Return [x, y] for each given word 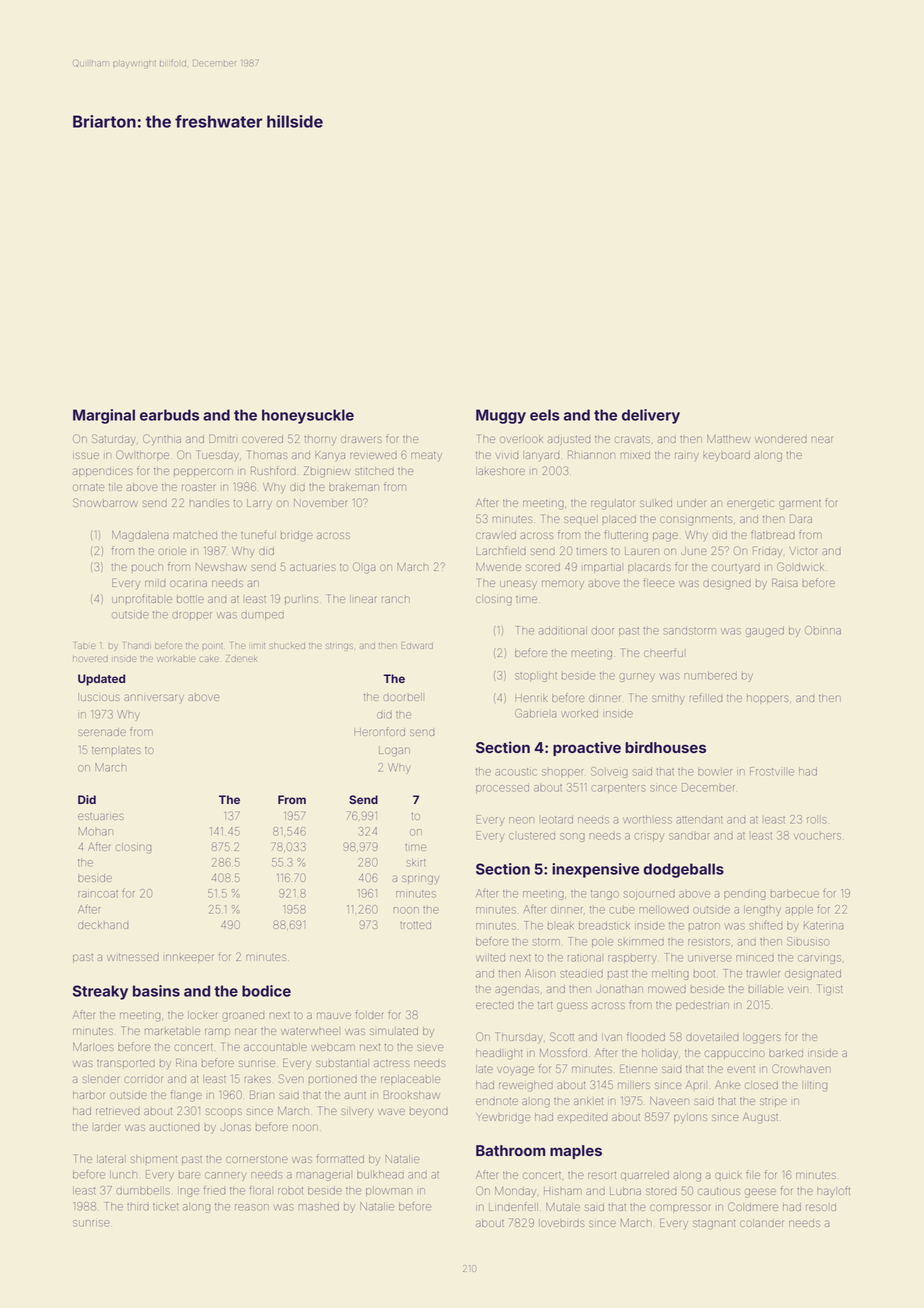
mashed [318, 1206]
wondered [781, 439]
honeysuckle [308, 416]
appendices [103, 472]
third [138, 1207]
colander [761, 1223]
